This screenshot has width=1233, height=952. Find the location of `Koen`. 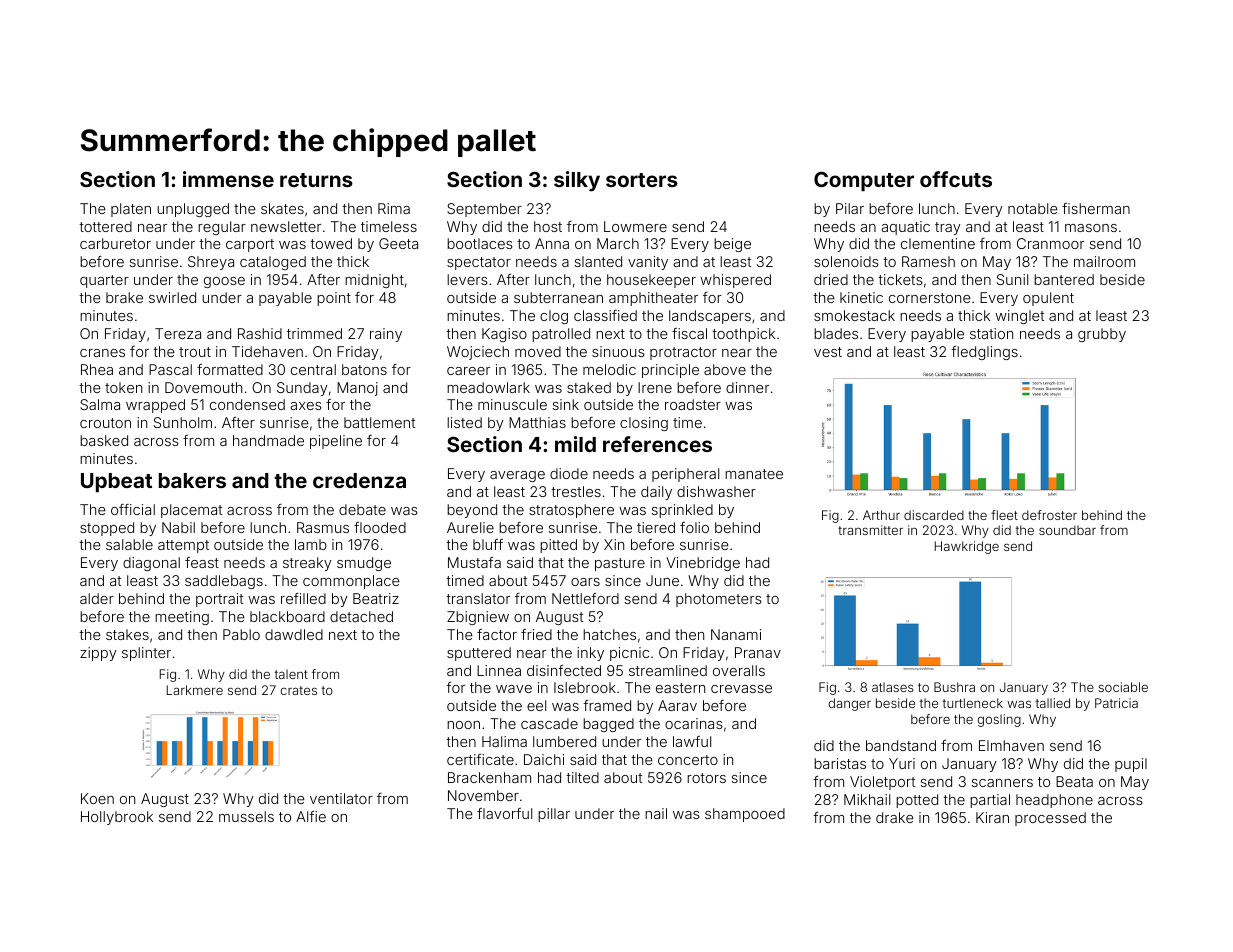

Koen is located at coordinates (97, 798).
